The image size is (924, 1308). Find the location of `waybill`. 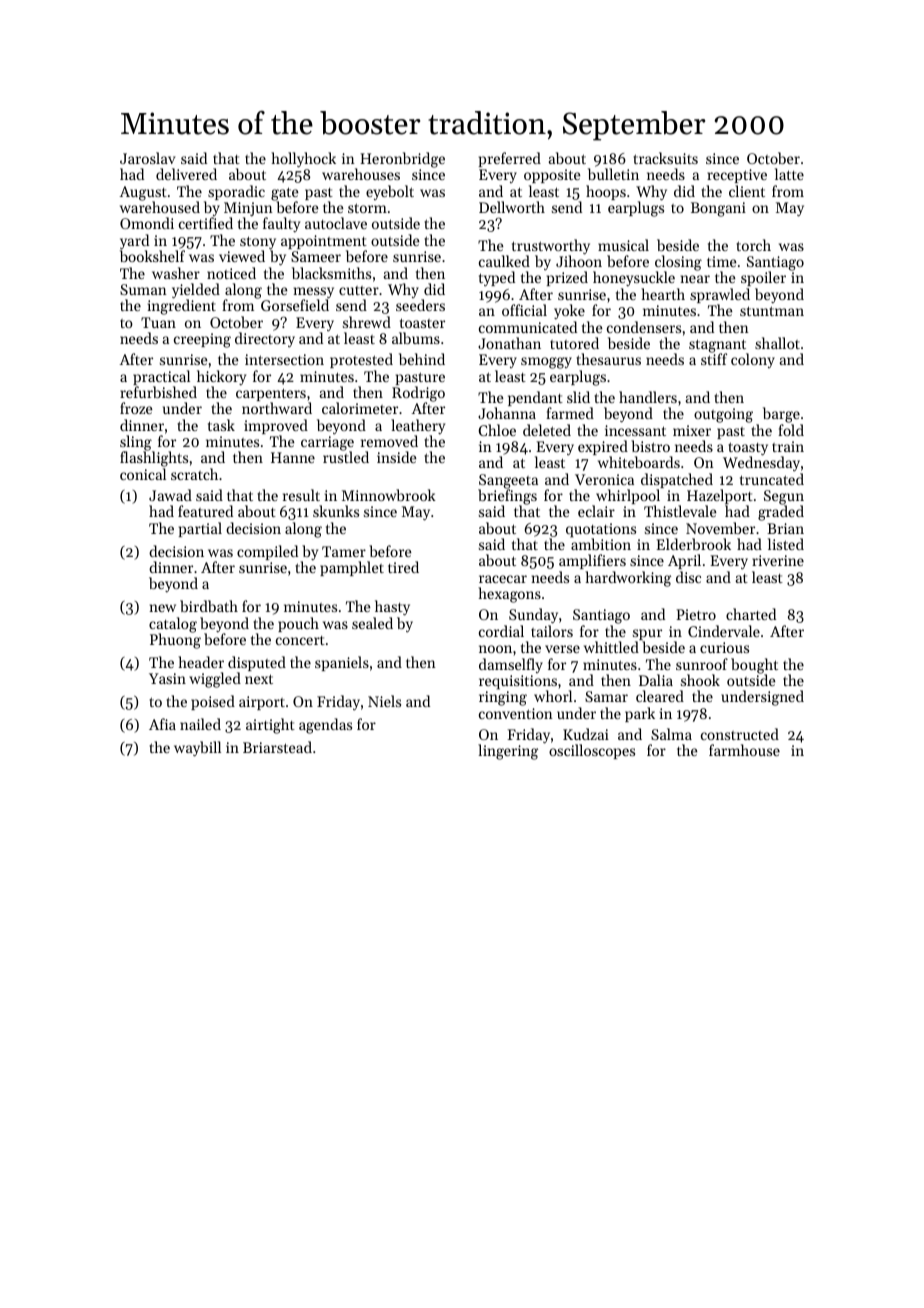

waybill is located at coordinates (197, 749).
